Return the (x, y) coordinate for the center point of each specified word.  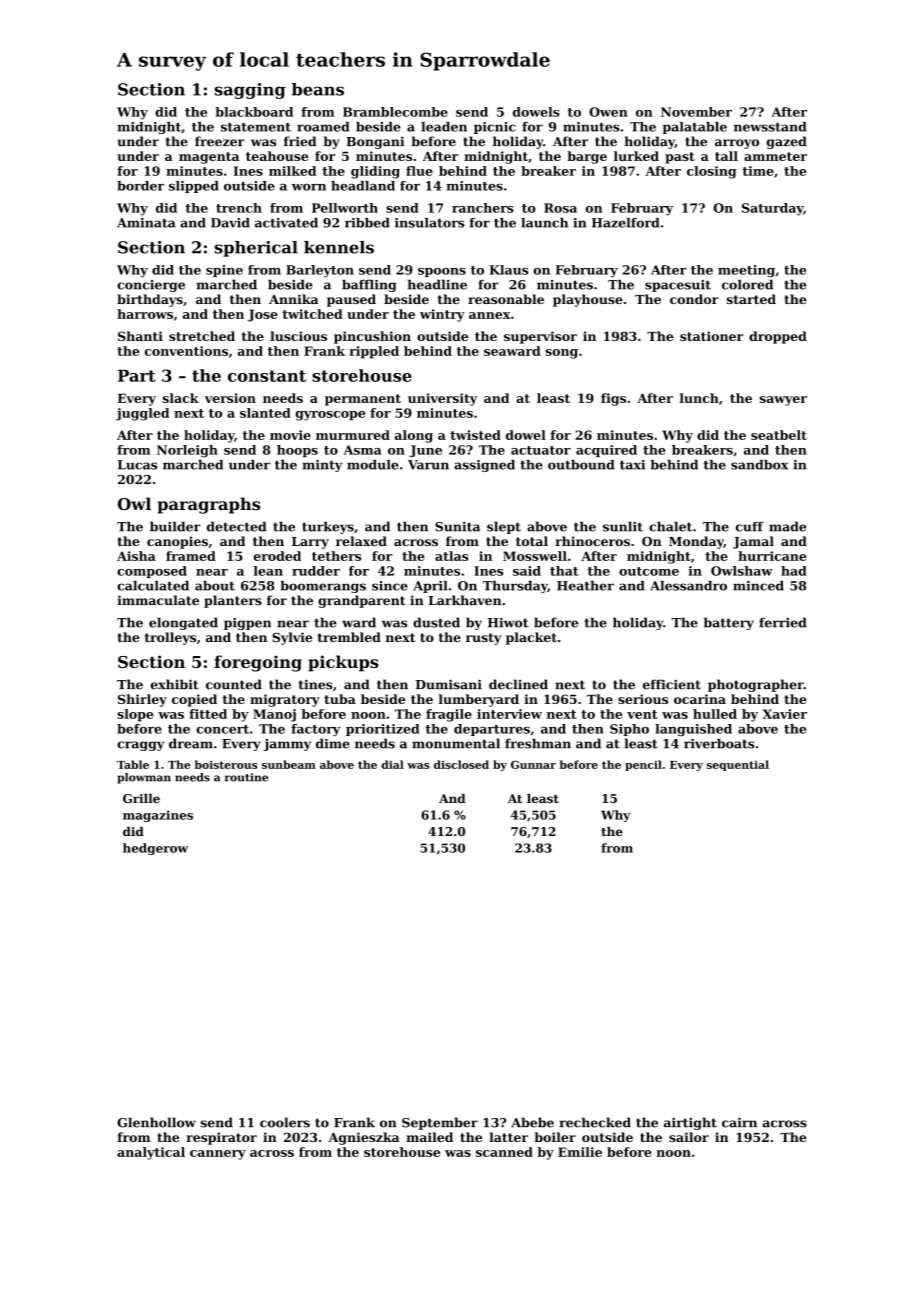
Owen (608, 112)
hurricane (772, 556)
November (696, 112)
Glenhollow (156, 1122)
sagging (250, 91)
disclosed (461, 764)
